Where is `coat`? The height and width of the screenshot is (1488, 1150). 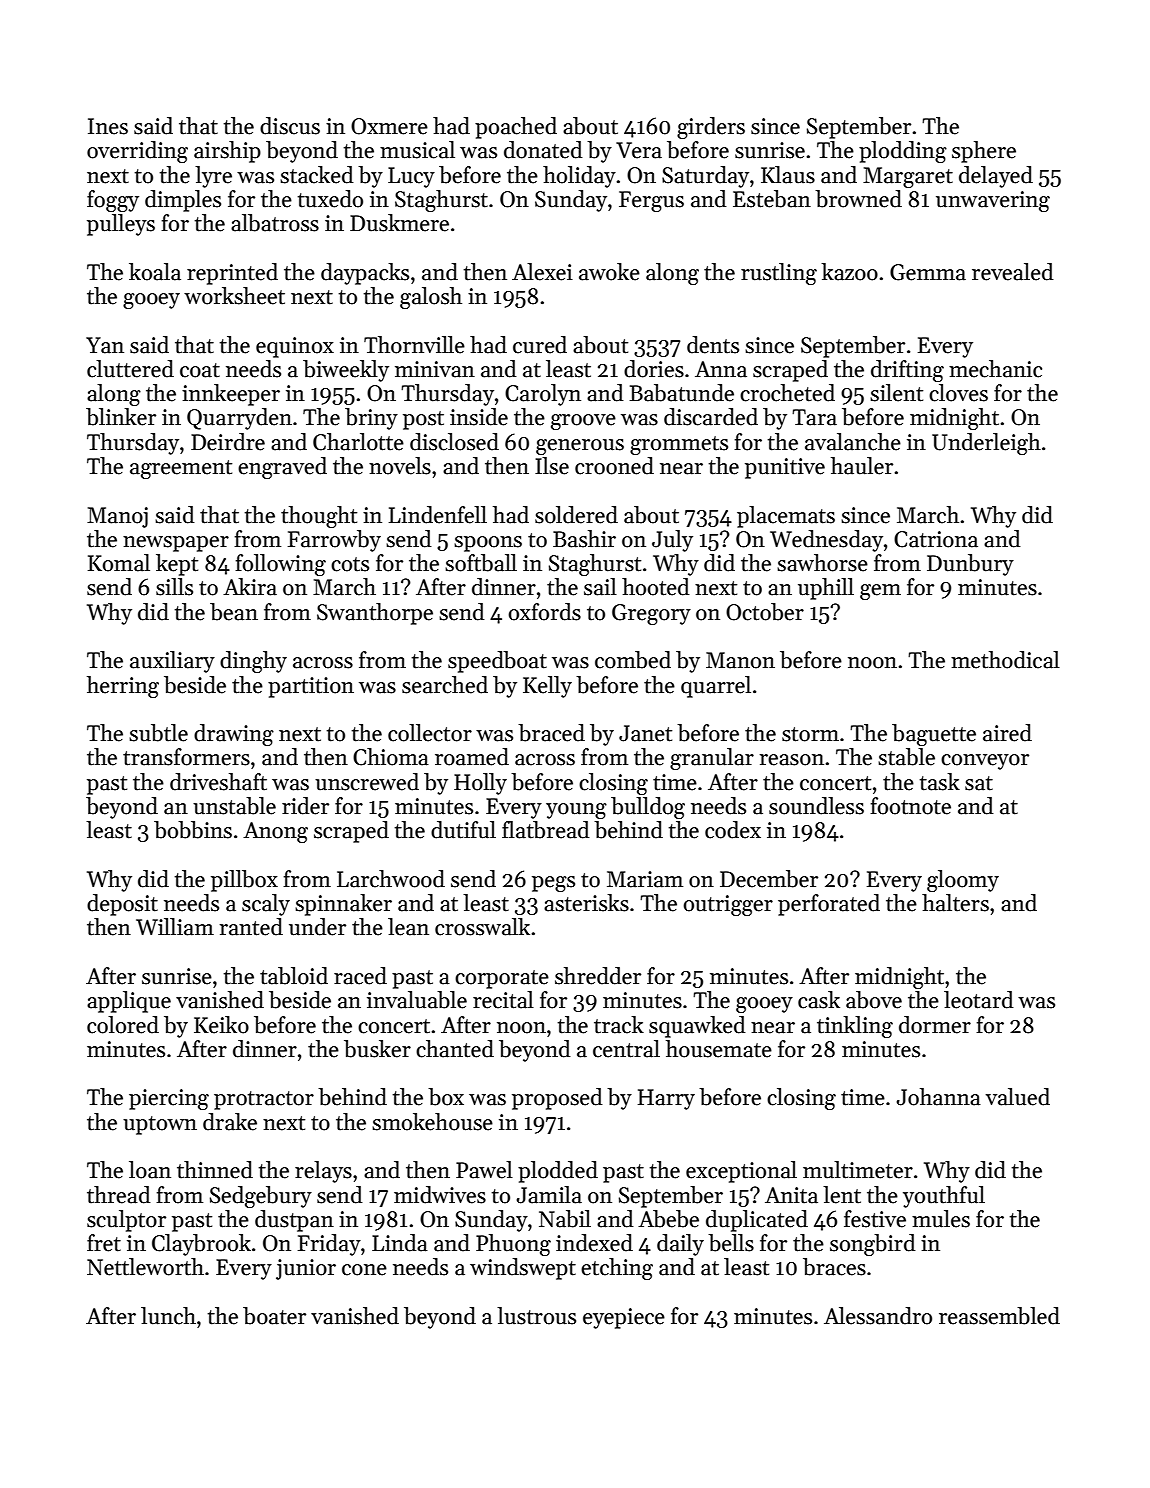 coat is located at coordinates (200, 370).
